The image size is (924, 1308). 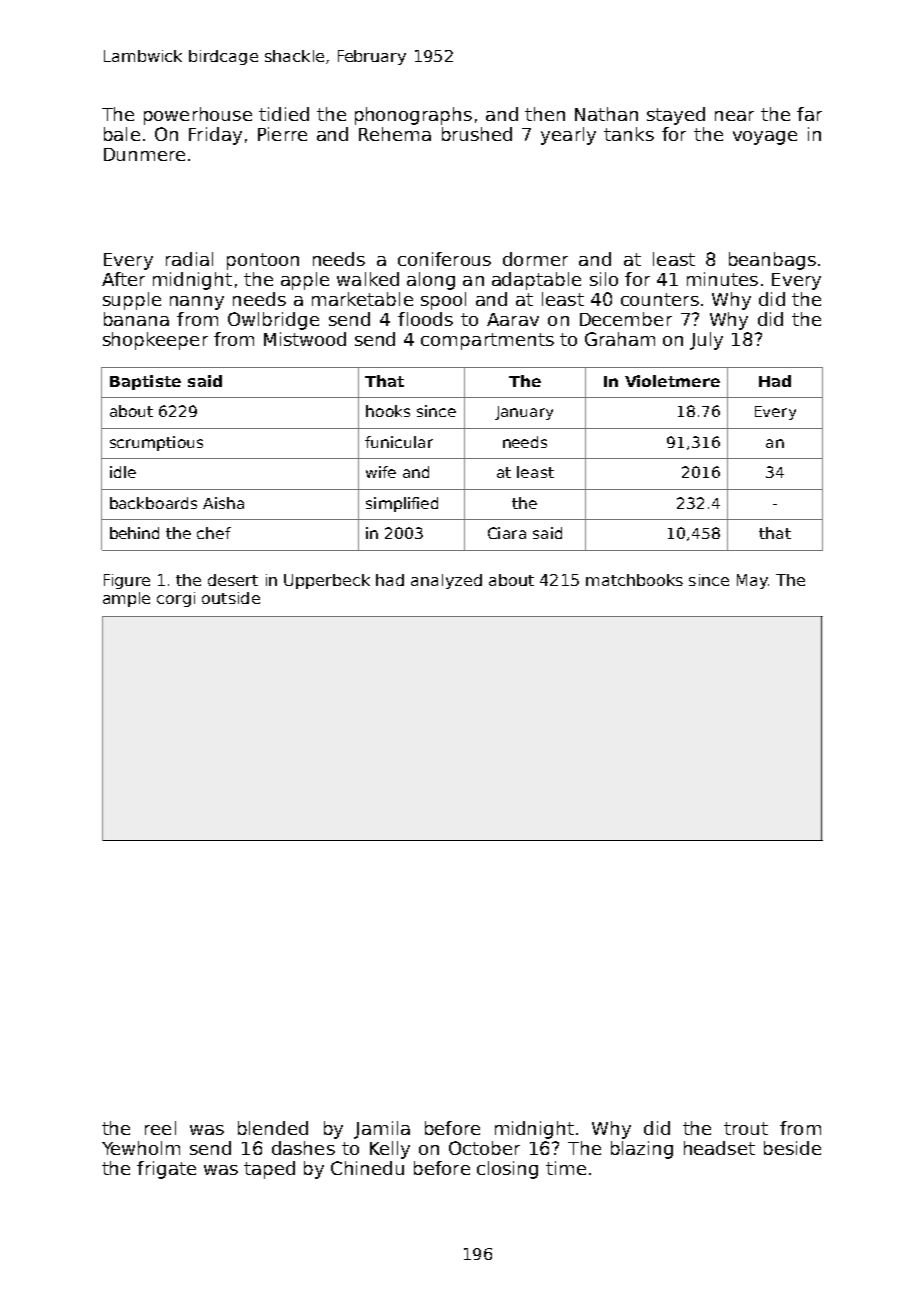 What do you see at coordinates (765, 138) in the page?
I see `voyage` at bounding box center [765, 138].
